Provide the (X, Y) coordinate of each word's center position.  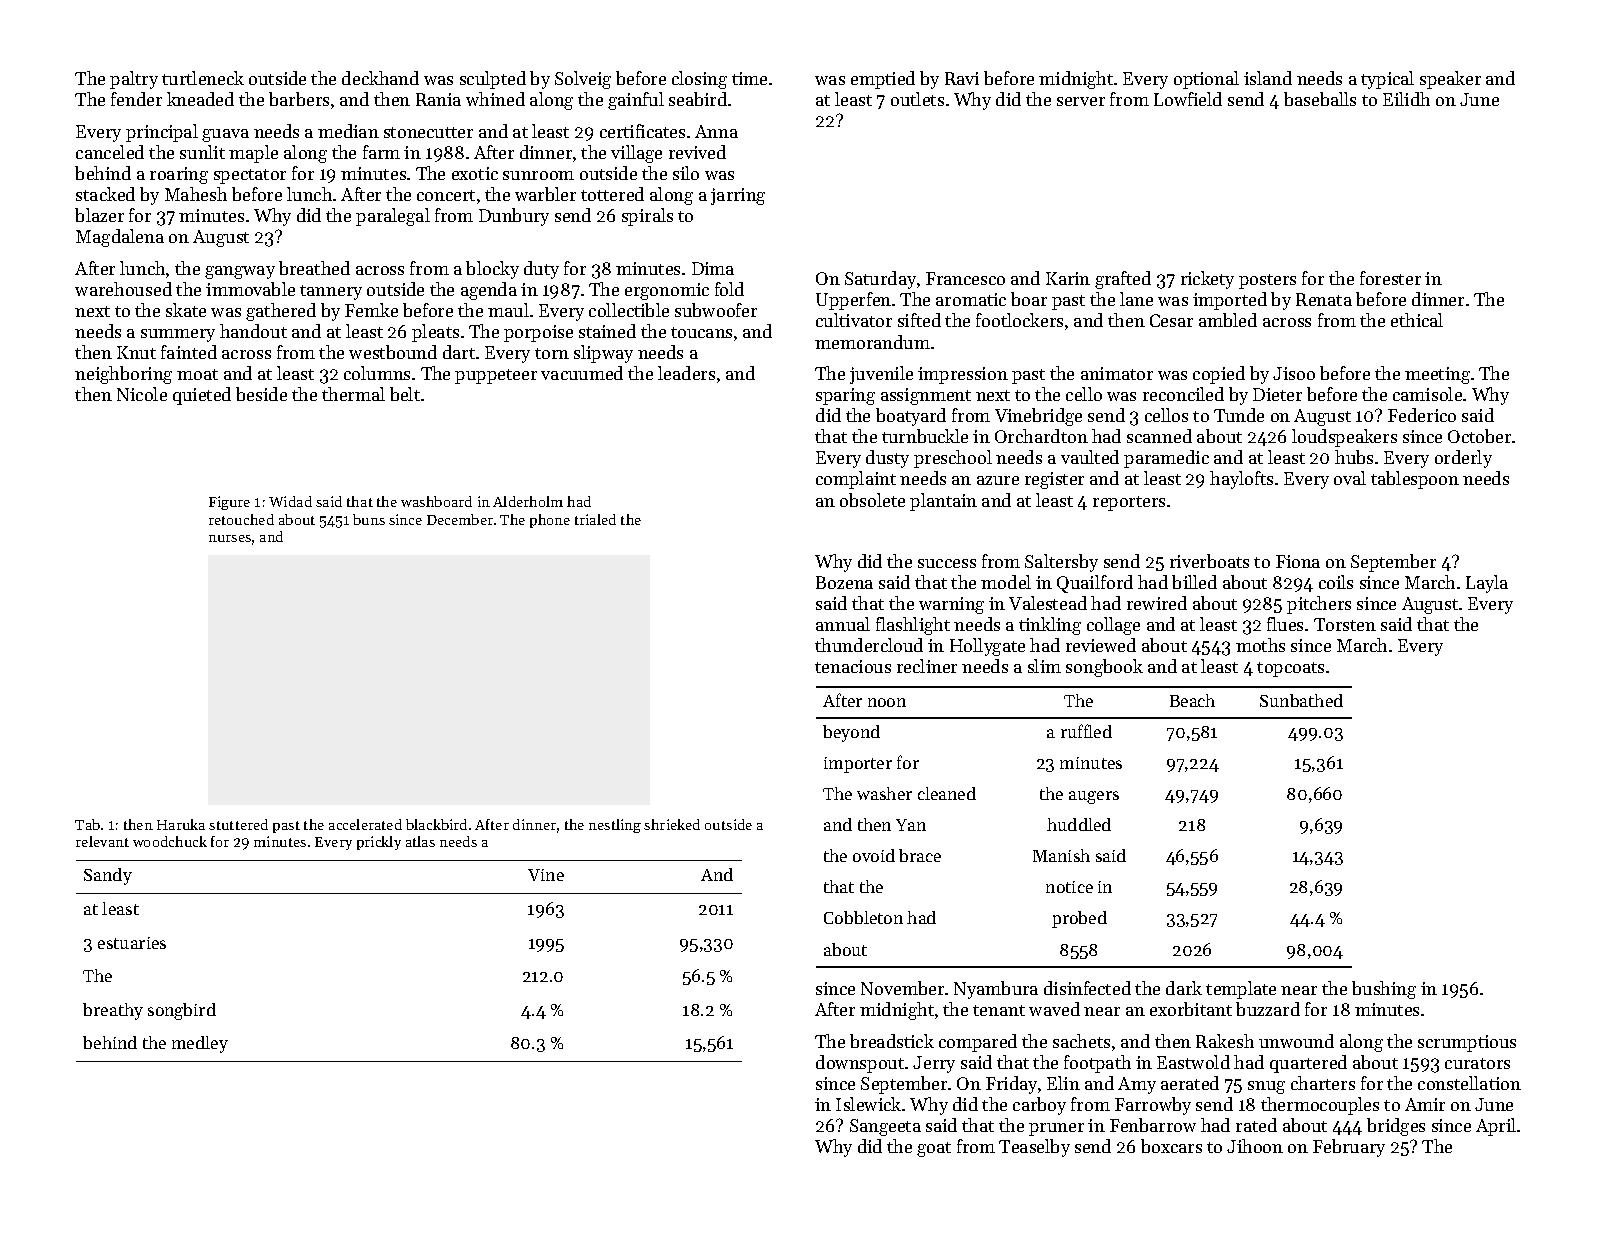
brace (920, 855)
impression (963, 375)
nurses (230, 538)
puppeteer (496, 376)
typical (1387, 80)
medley (200, 1044)
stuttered (238, 824)
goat (934, 1149)
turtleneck (203, 78)
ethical (1417, 320)
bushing (1384, 990)
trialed (595, 519)
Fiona (1298, 561)
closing (699, 80)
